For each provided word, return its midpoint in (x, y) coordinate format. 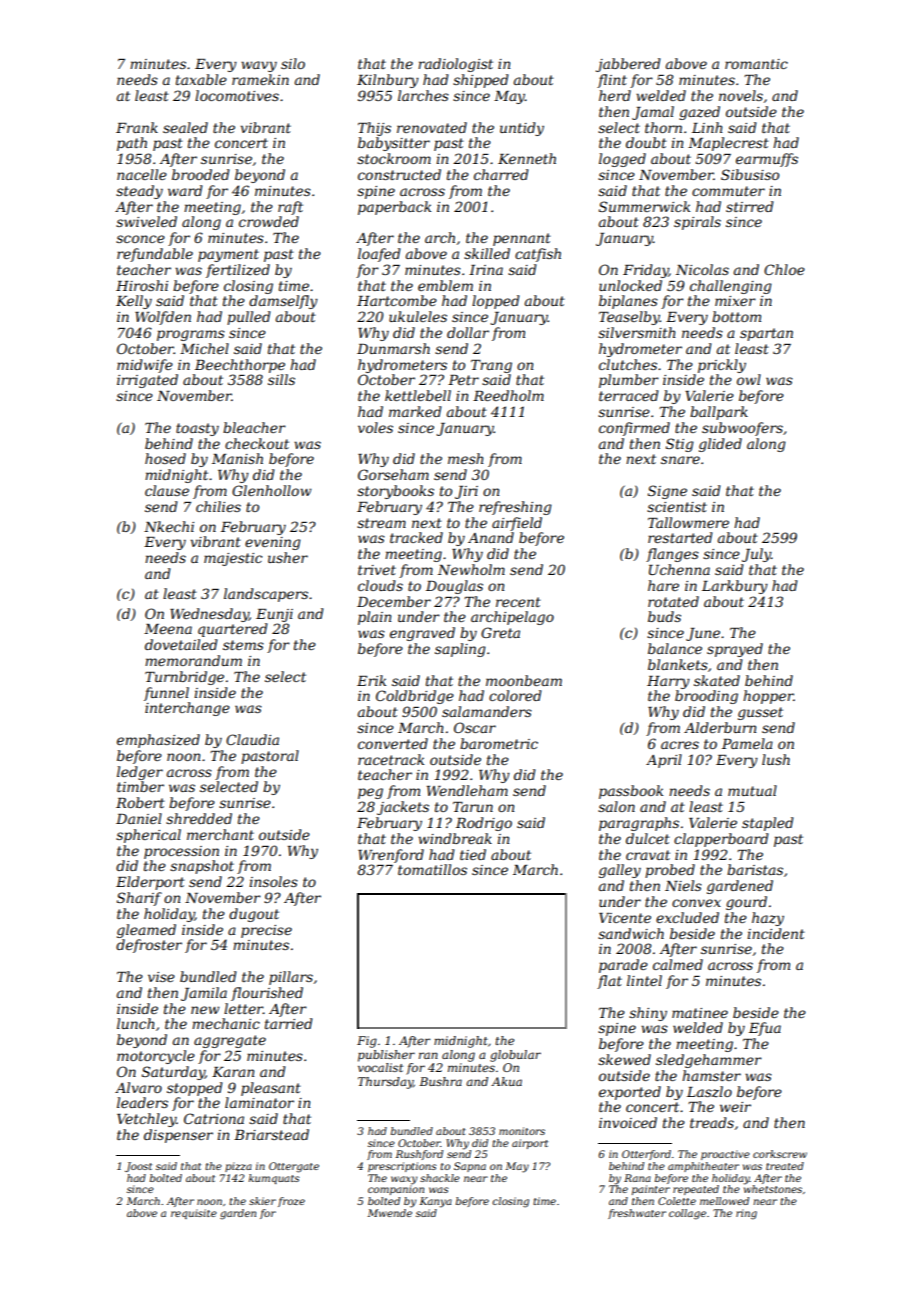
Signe (667, 492)
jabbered (628, 65)
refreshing (515, 508)
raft (290, 208)
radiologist (455, 65)
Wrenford (391, 856)
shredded (199, 818)
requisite (194, 1214)
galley (620, 871)
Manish (237, 458)
